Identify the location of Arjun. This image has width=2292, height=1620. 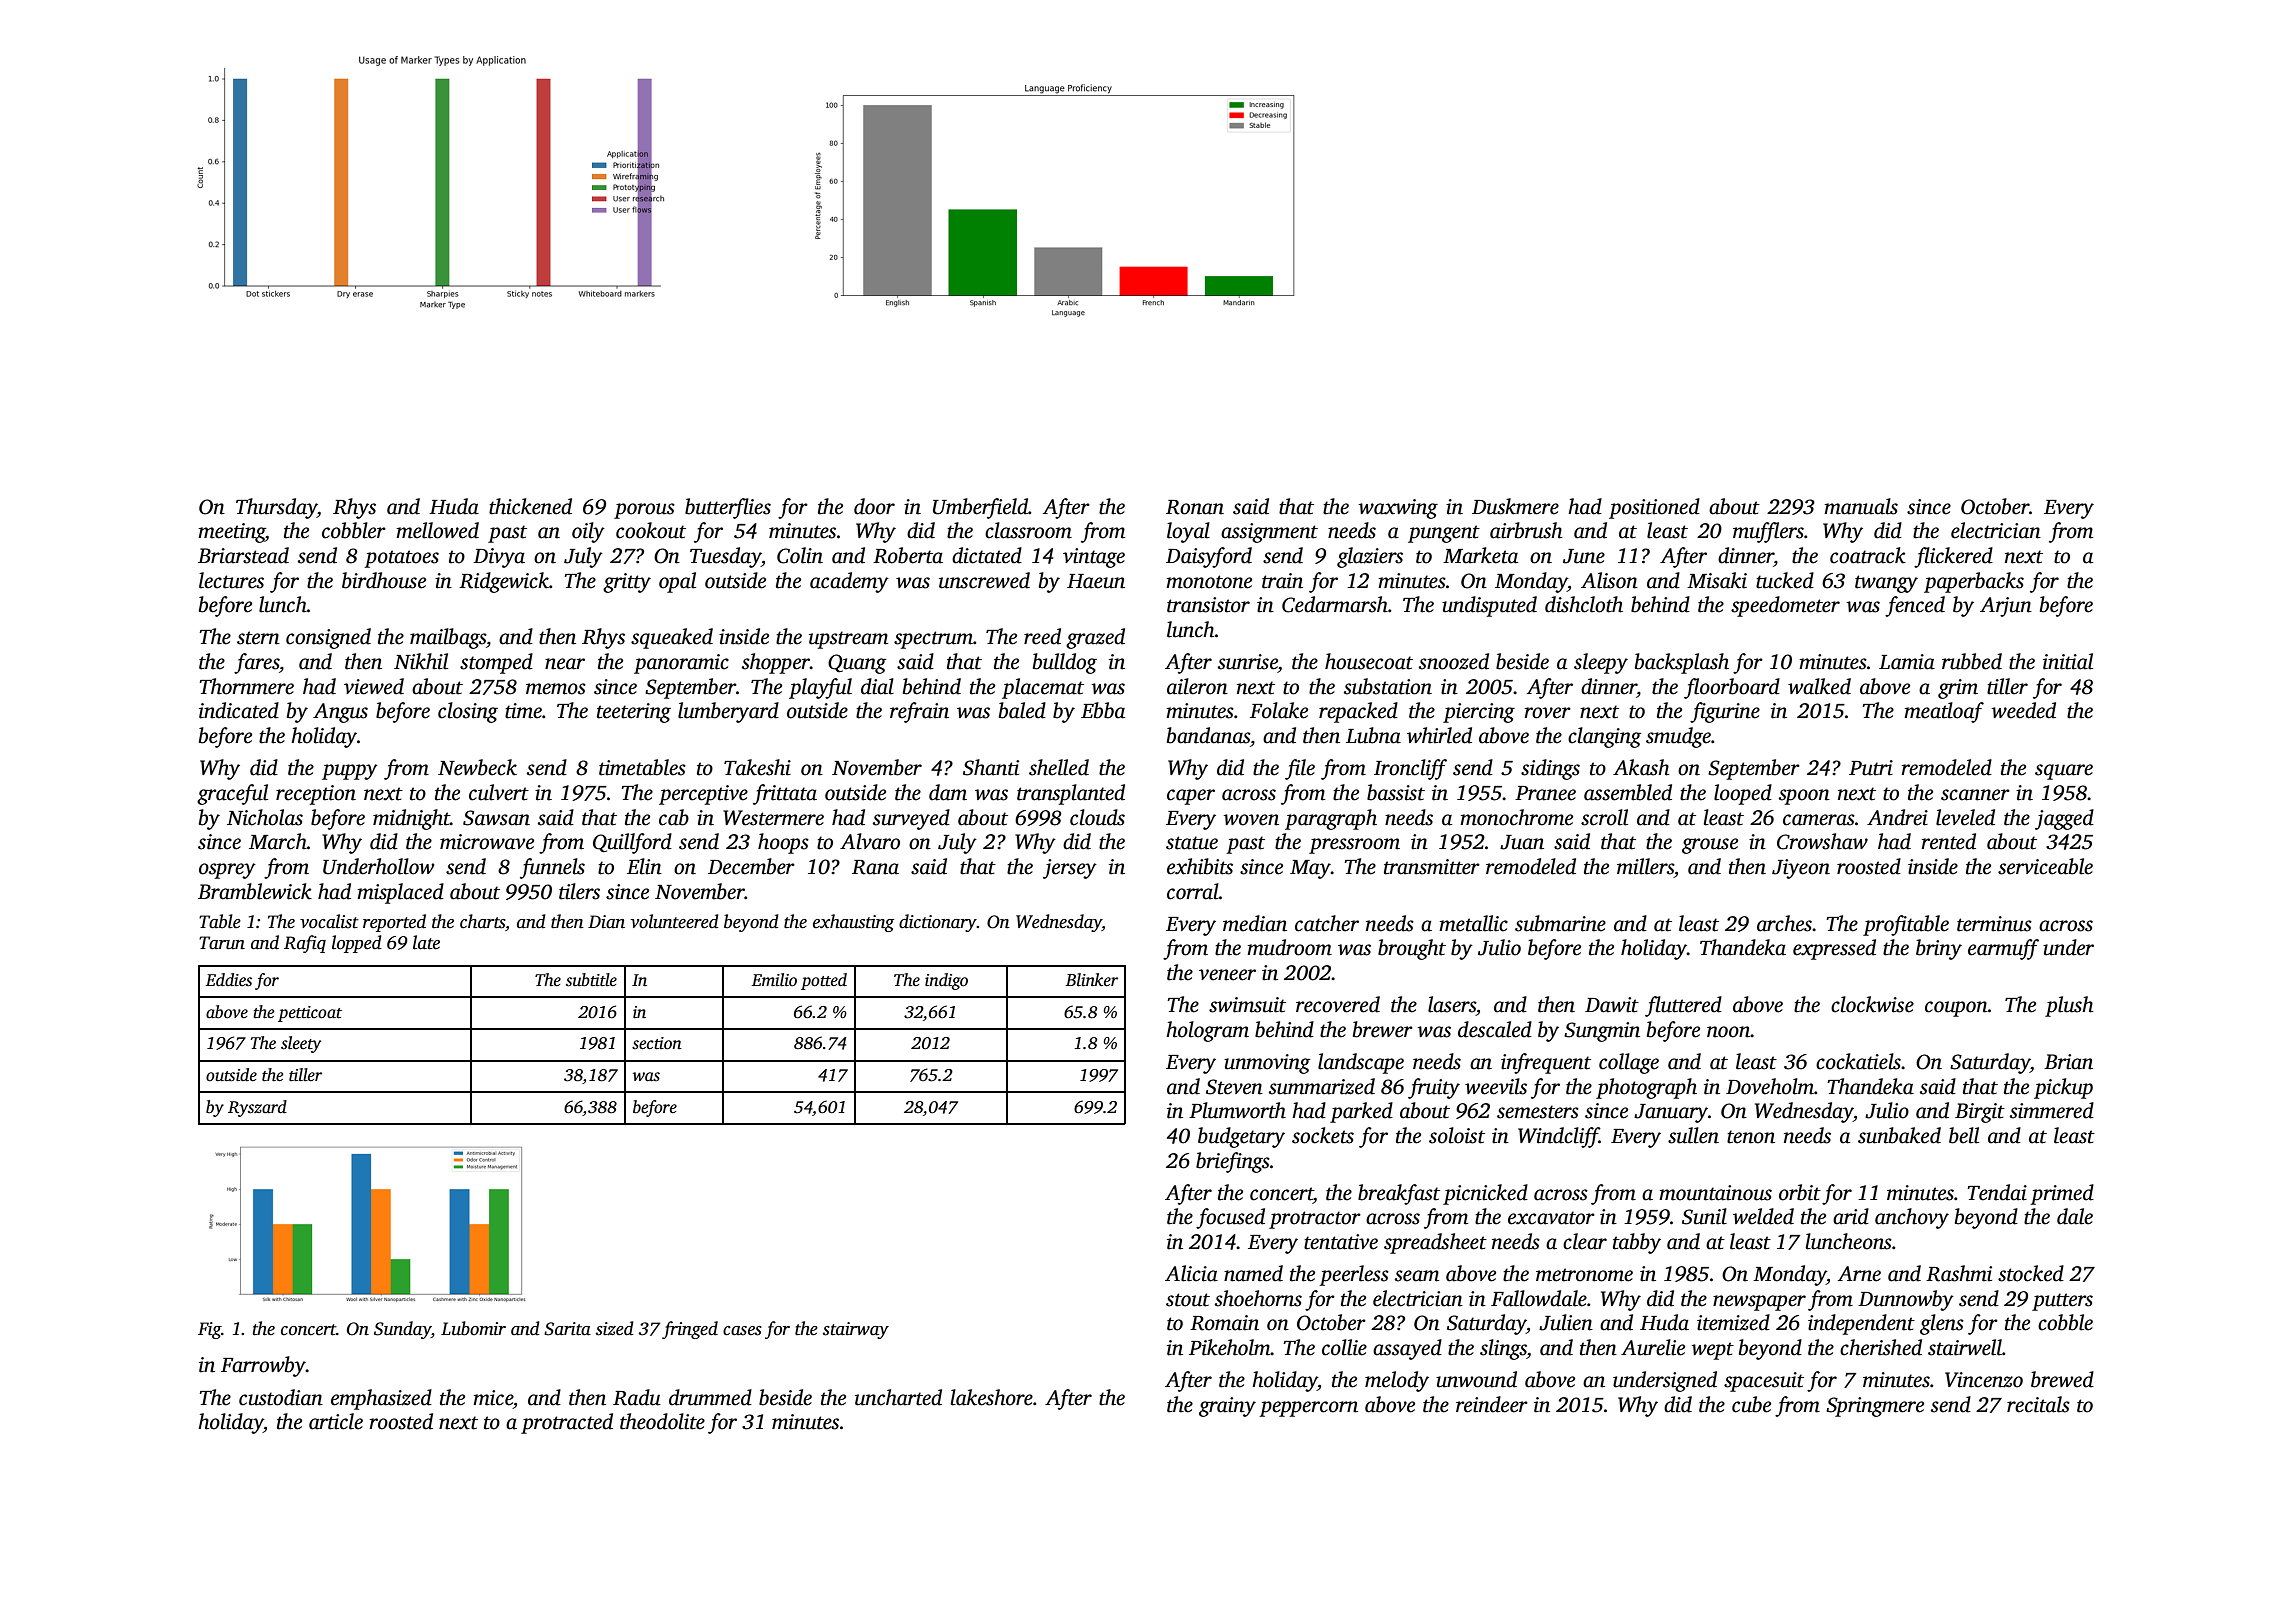
(2006, 607).
